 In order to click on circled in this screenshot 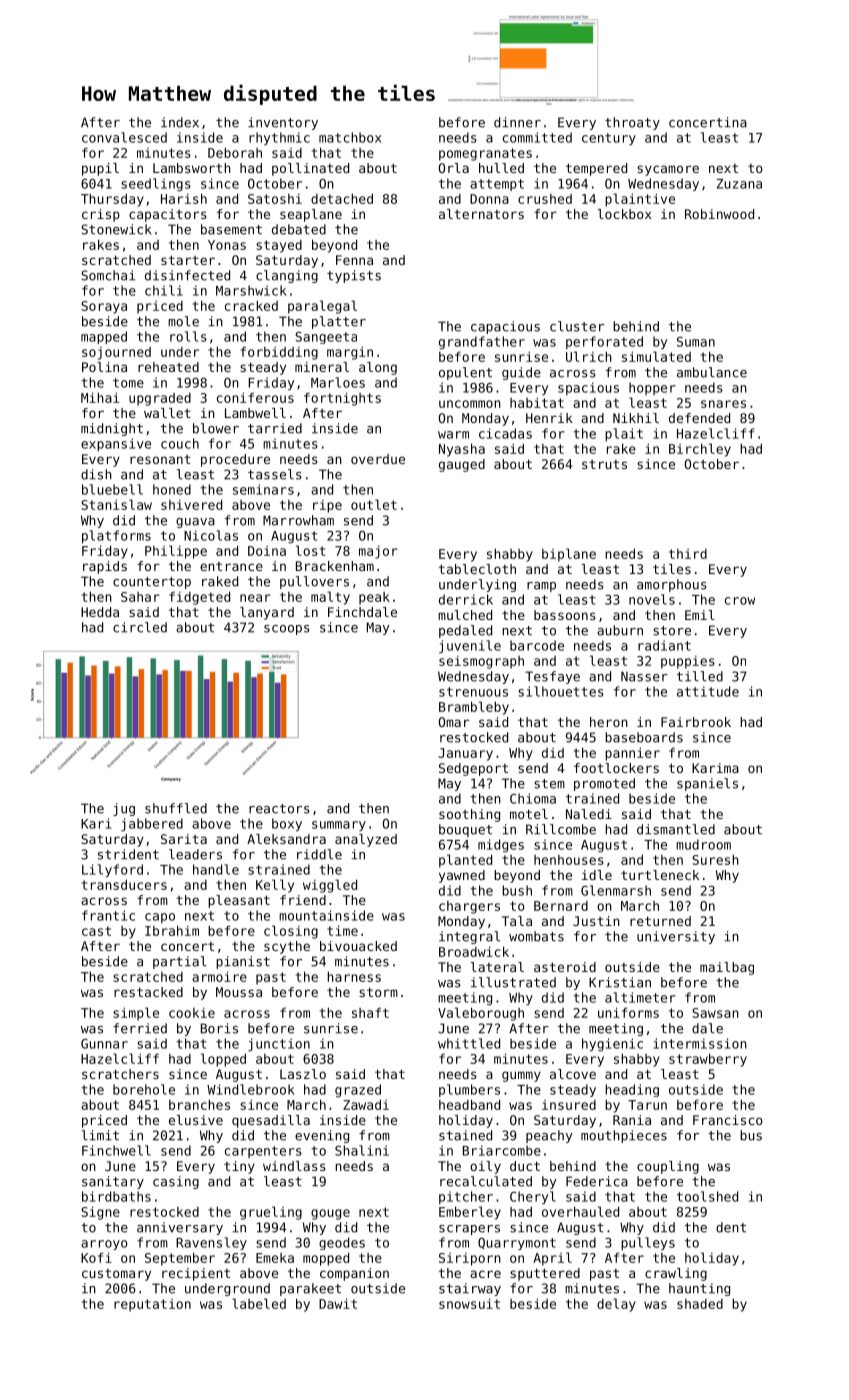, I will do `click(140, 627)`.
